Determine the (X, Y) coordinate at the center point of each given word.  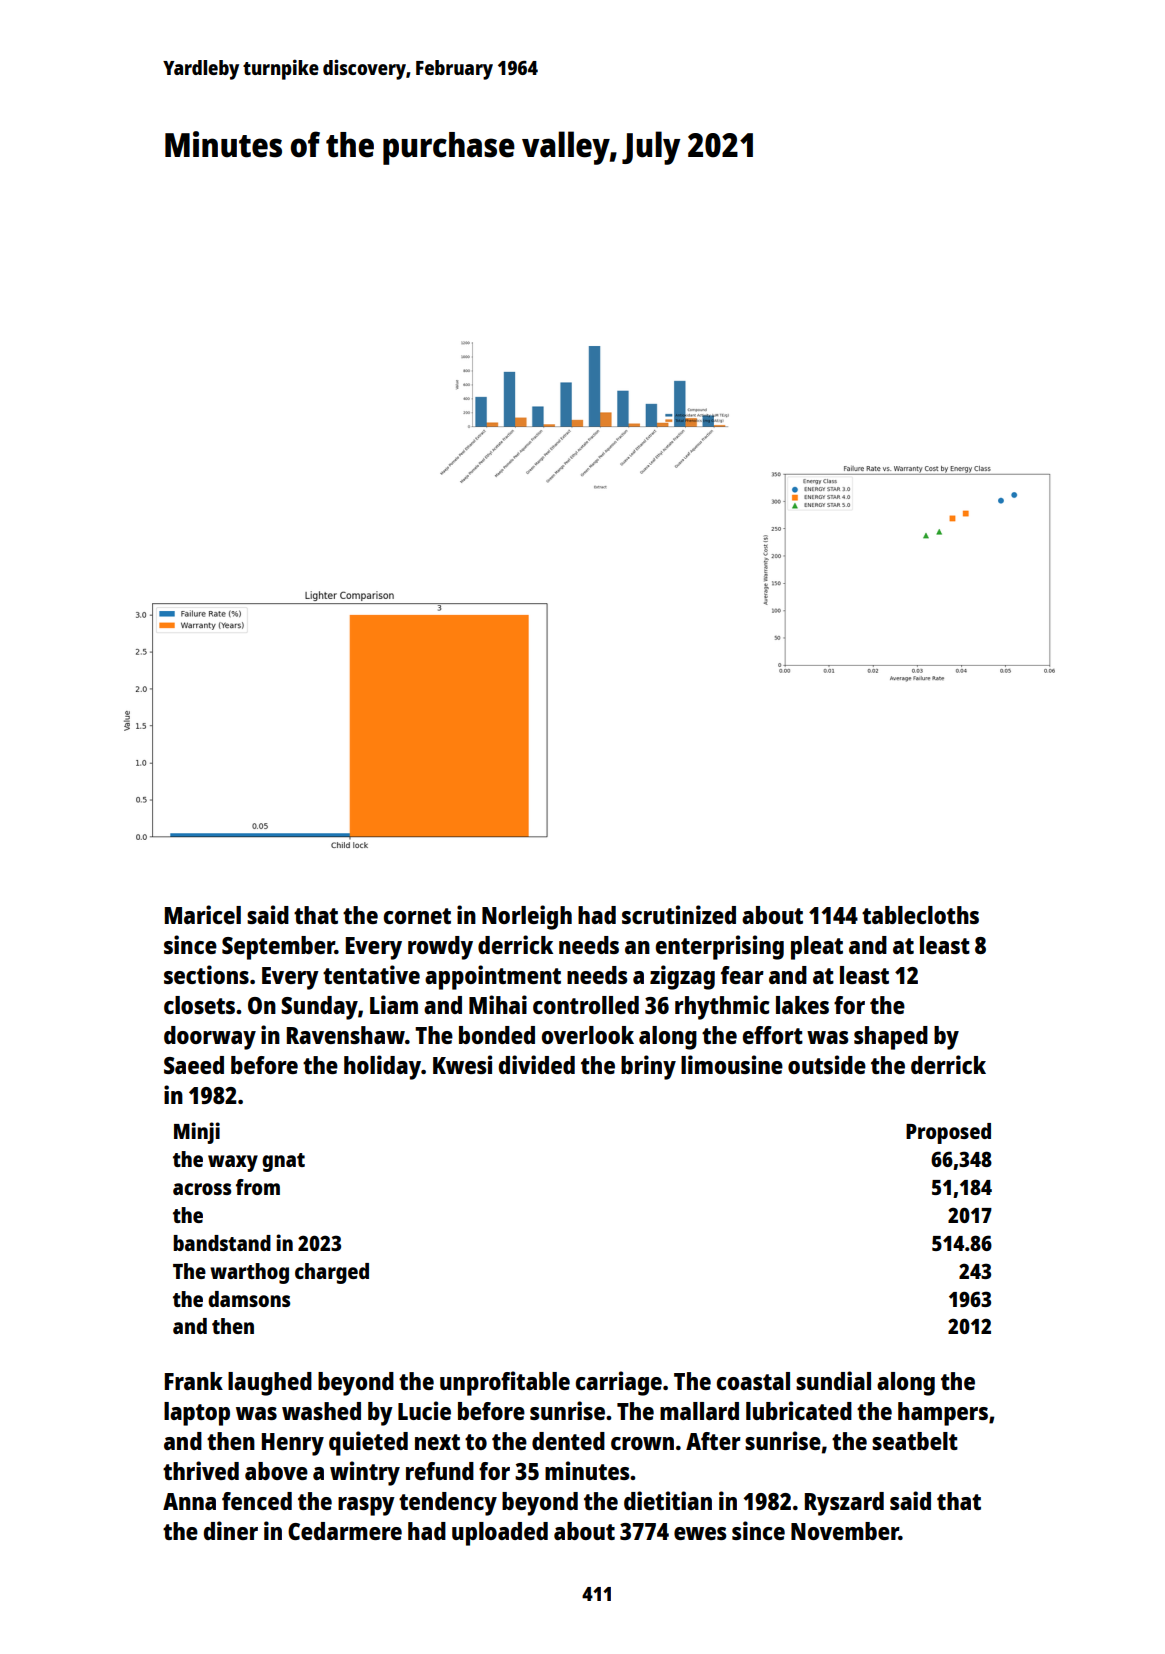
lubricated (799, 1410)
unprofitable (505, 1383)
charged (332, 1273)
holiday (382, 1067)
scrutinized (679, 914)
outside (827, 1064)
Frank (194, 1381)
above (276, 1471)
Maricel (203, 914)
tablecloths (920, 915)
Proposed (948, 1133)
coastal (753, 1381)
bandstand (222, 1243)
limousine (732, 1064)
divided (537, 1064)
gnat (283, 1162)
